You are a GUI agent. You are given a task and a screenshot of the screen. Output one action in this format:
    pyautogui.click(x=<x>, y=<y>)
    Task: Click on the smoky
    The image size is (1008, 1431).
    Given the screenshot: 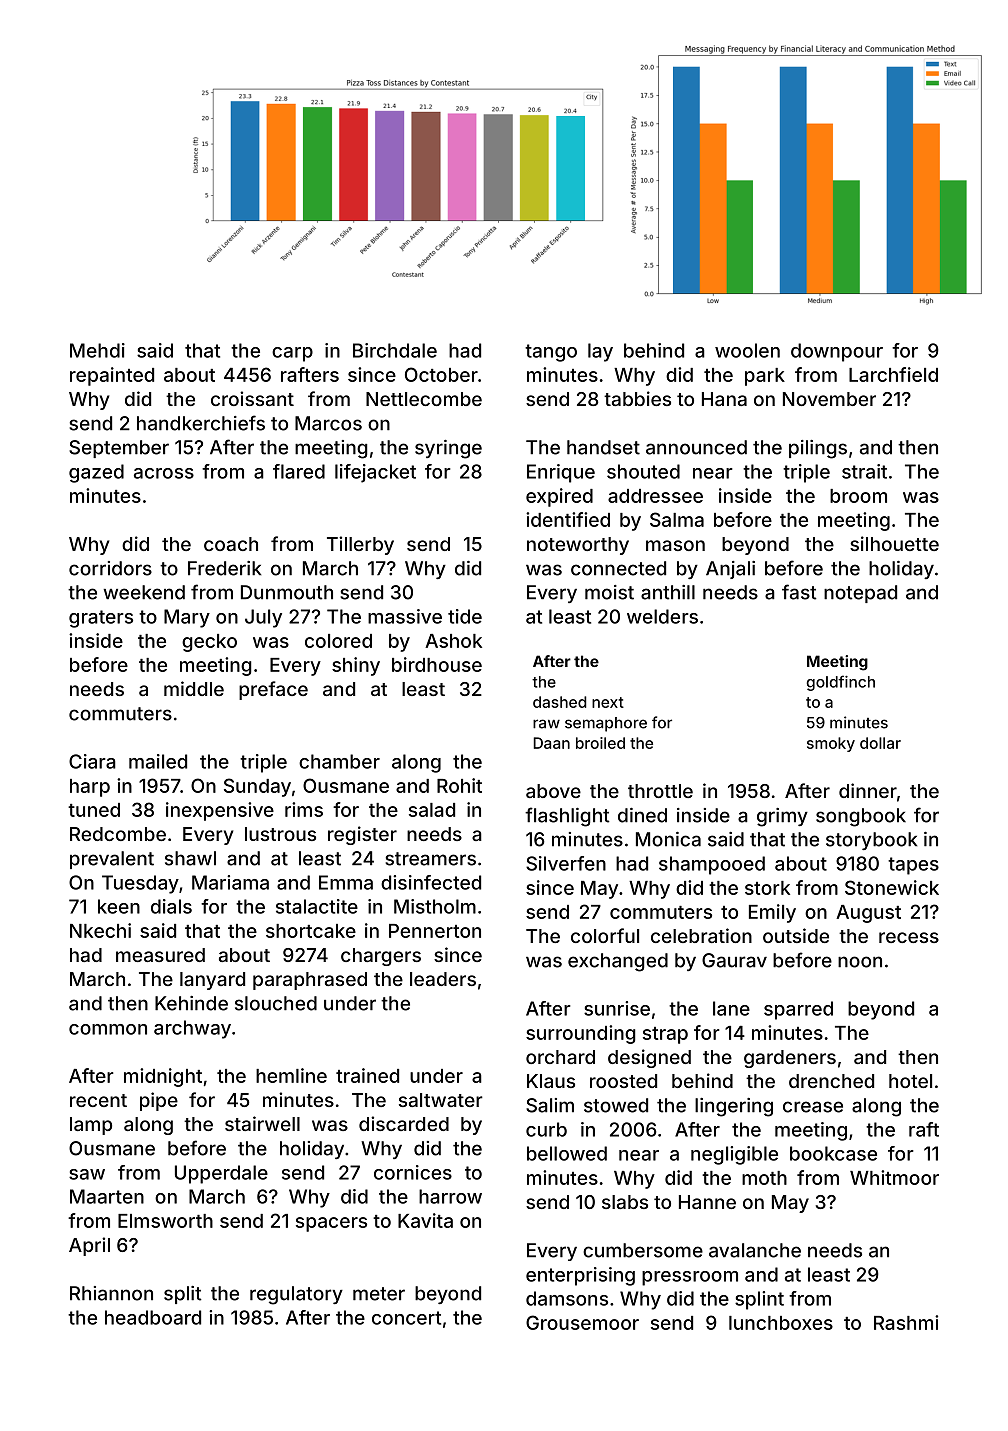 What is the action you would take?
    pyautogui.click(x=831, y=744)
